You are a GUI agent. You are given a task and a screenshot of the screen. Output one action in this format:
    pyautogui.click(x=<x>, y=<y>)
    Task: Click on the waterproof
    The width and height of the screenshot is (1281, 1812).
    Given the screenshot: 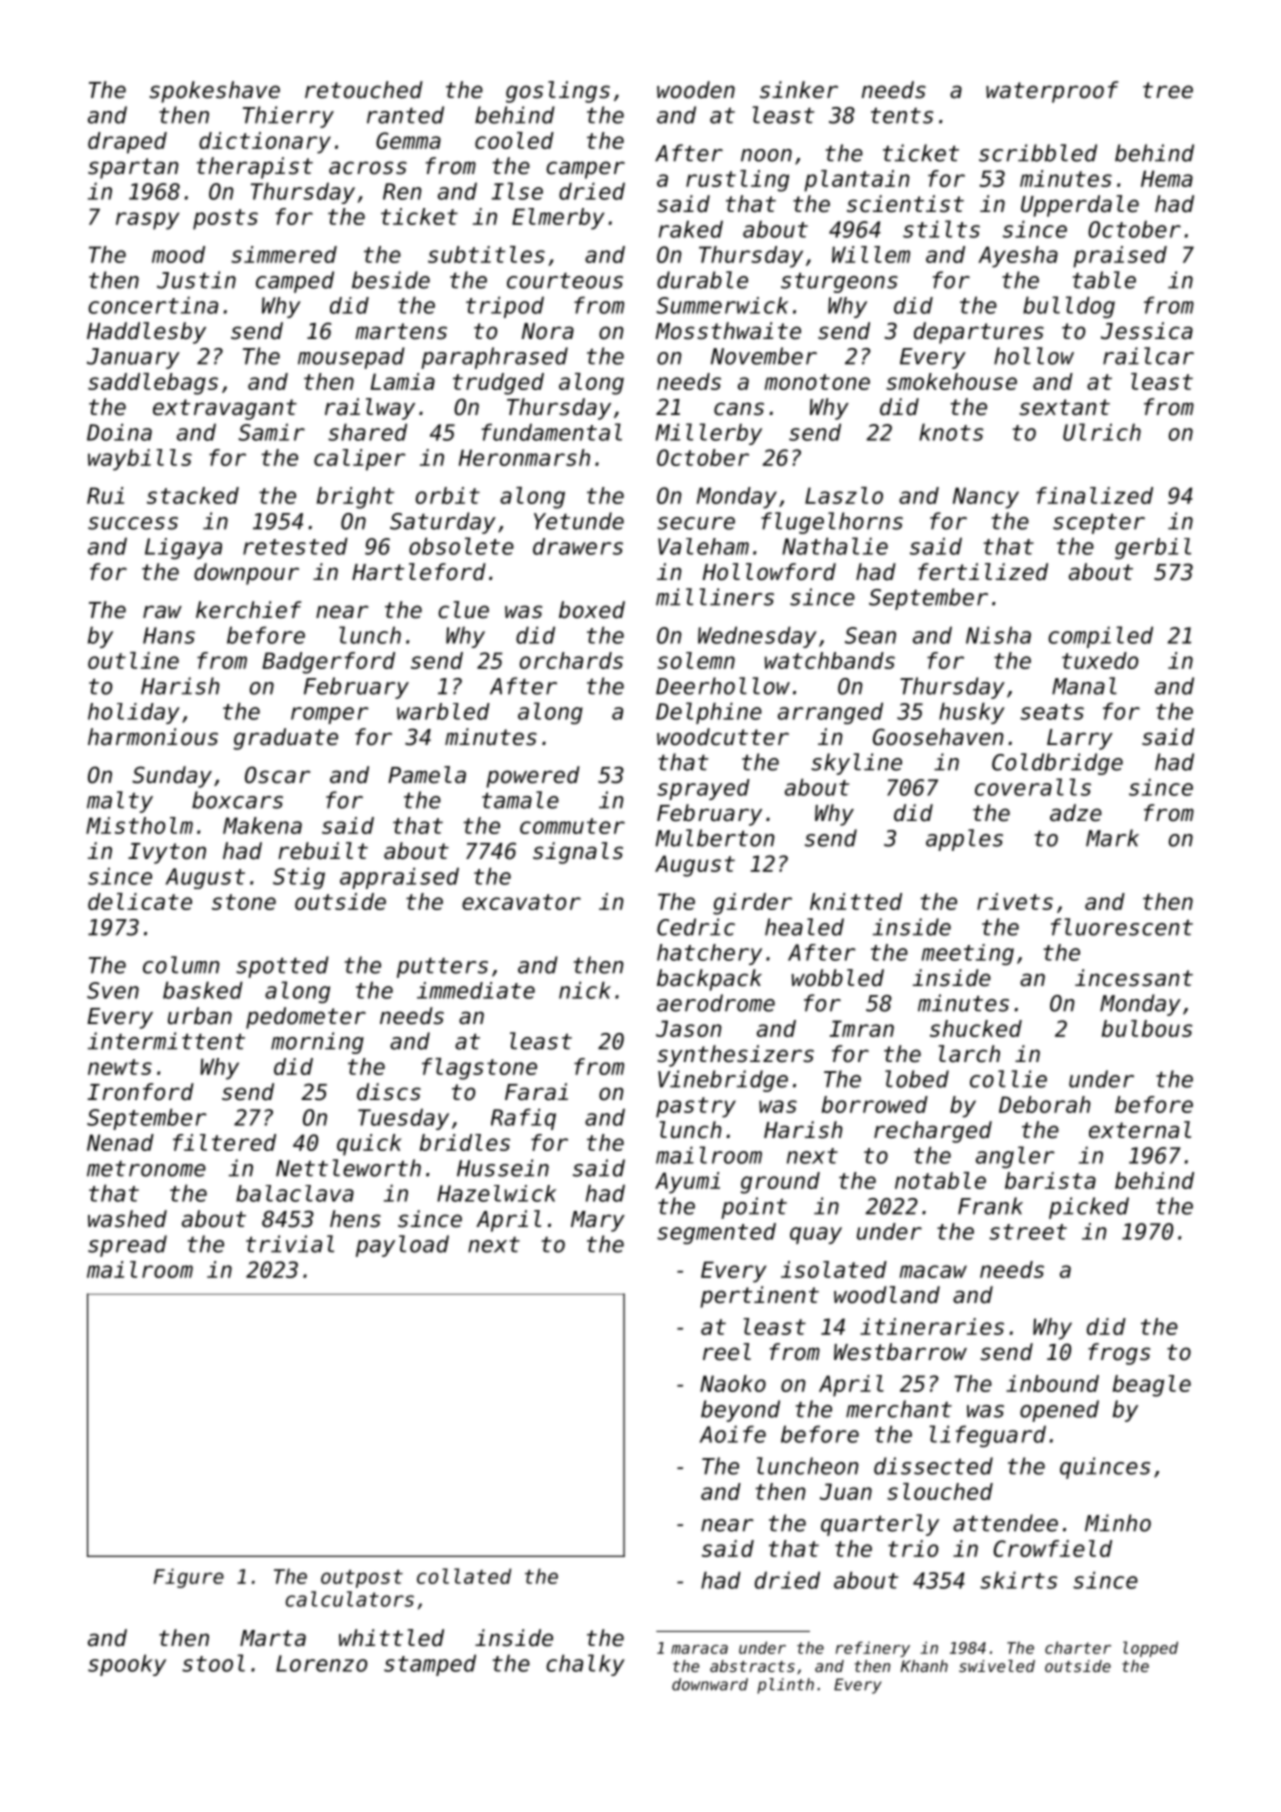 What is the action you would take?
    pyautogui.click(x=1052, y=92)
